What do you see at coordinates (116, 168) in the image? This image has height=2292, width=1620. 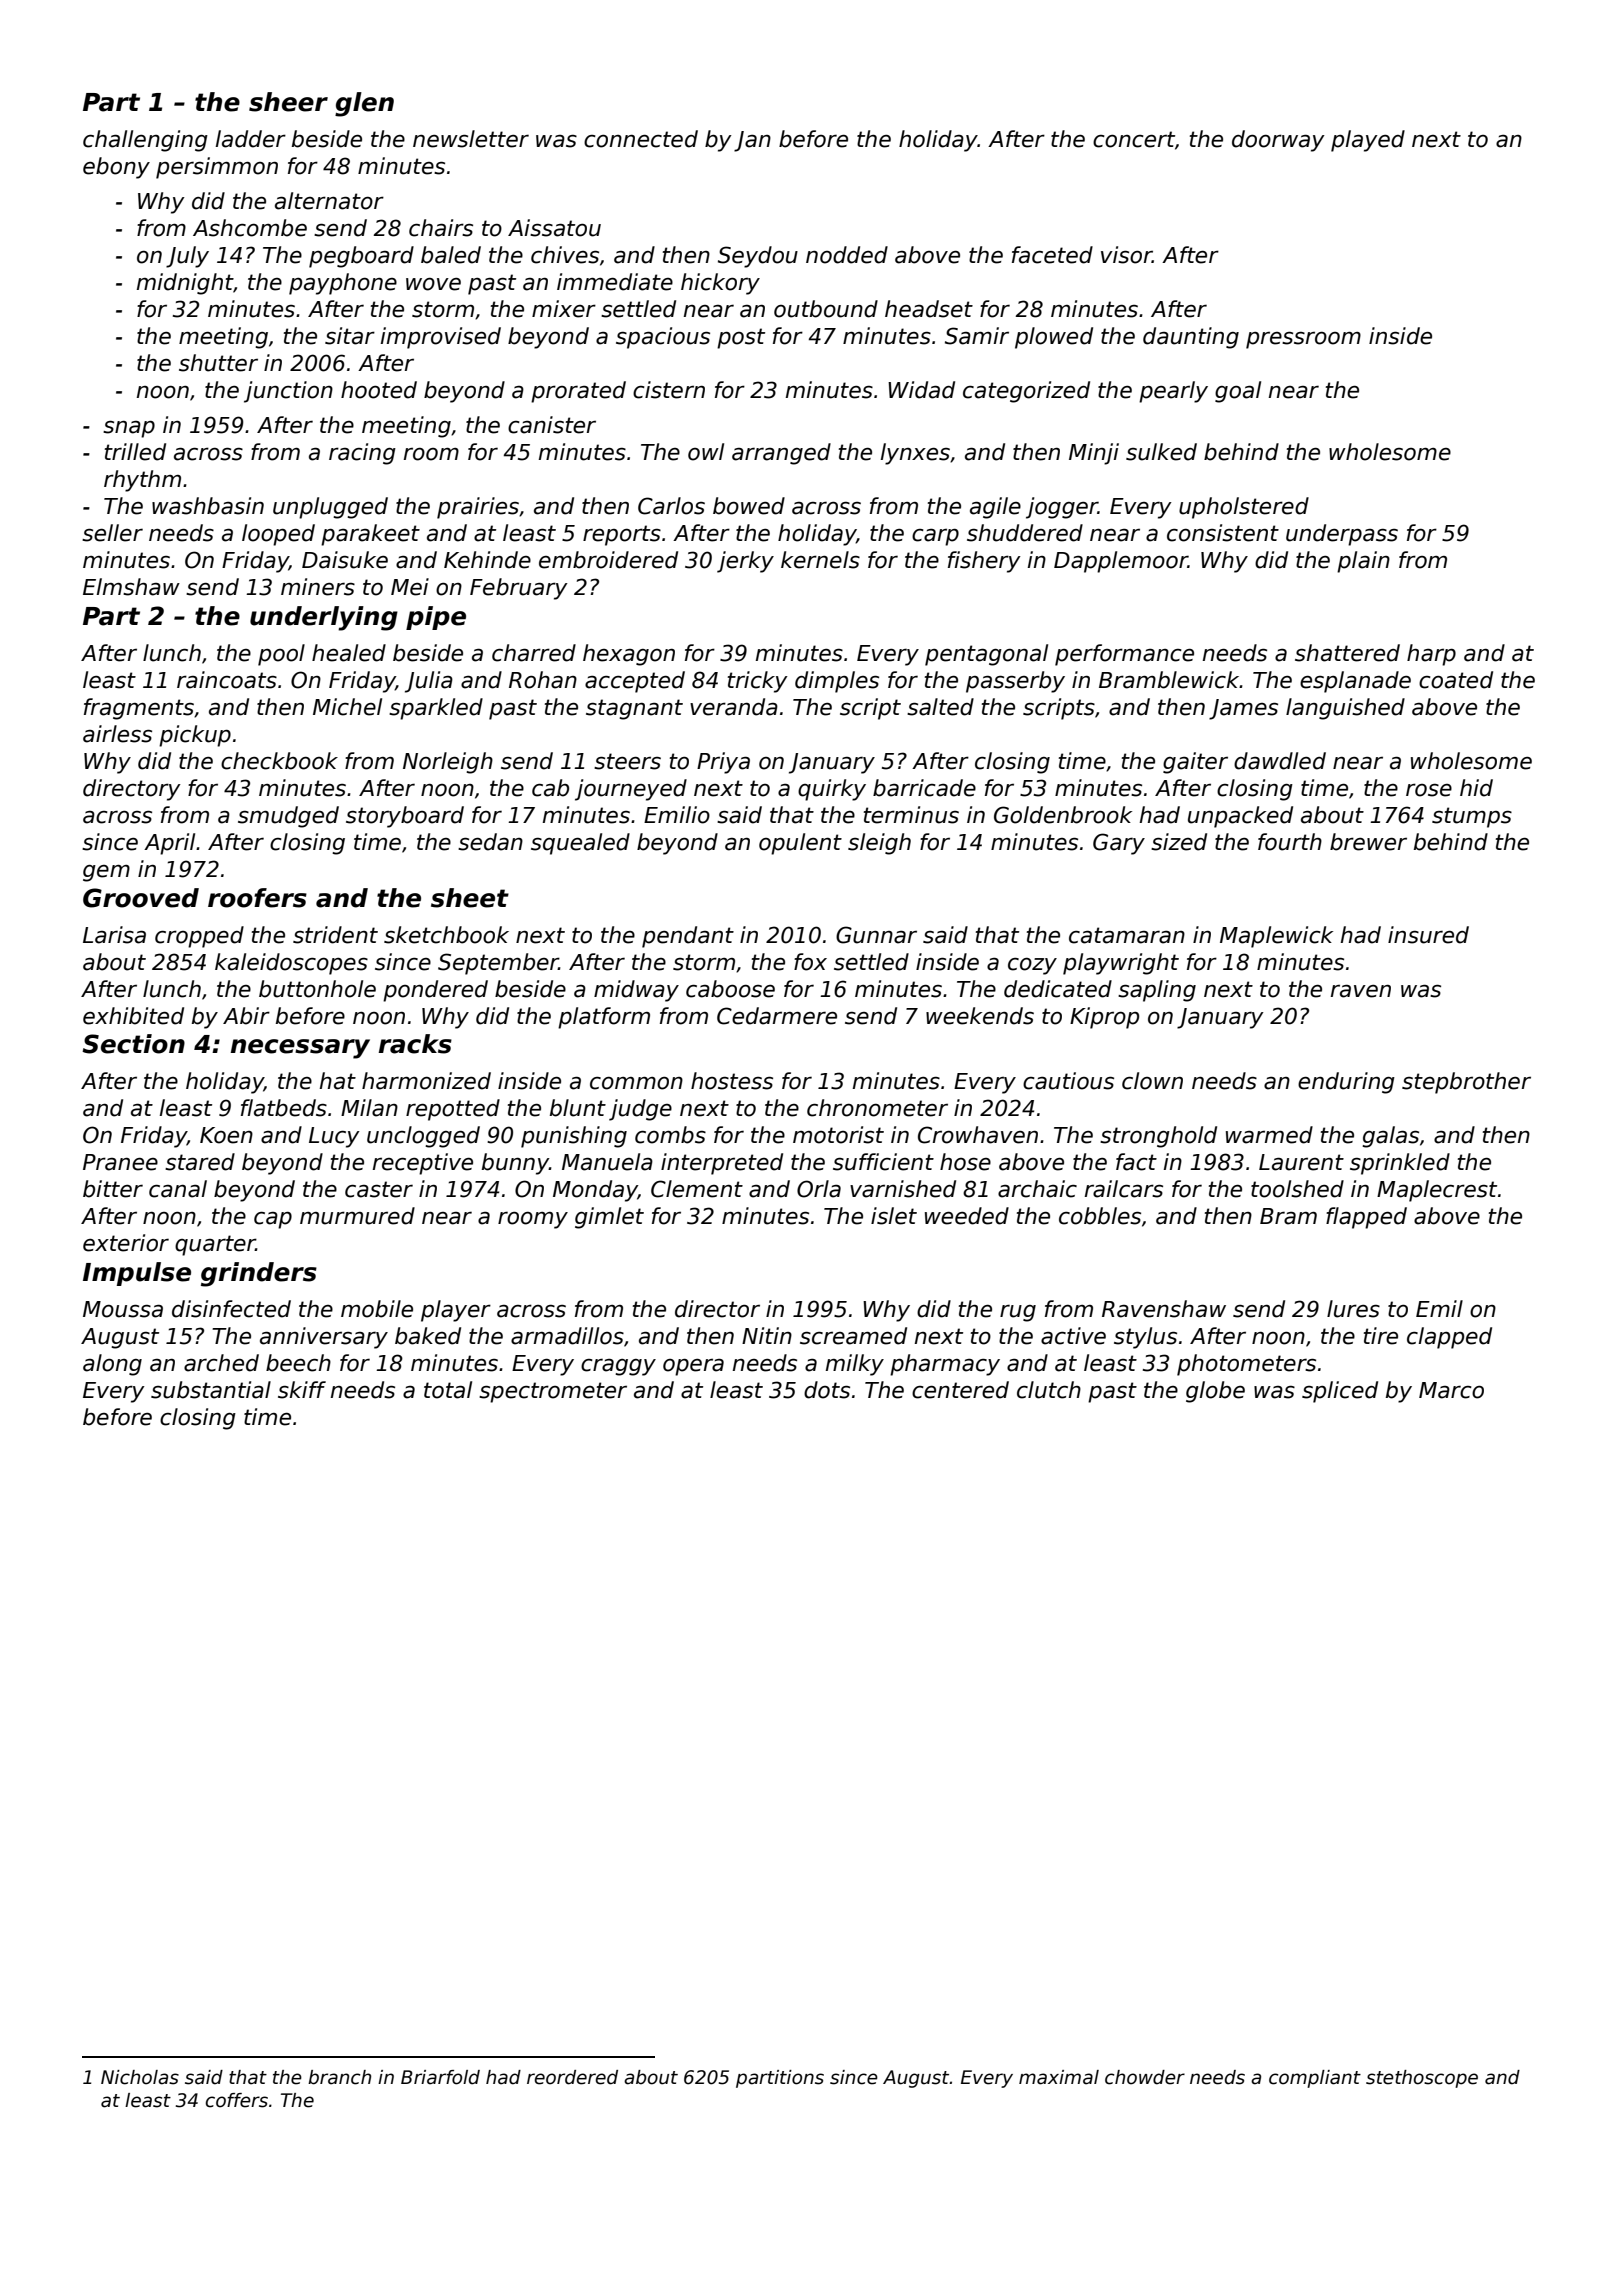 I see `ebony` at bounding box center [116, 168].
